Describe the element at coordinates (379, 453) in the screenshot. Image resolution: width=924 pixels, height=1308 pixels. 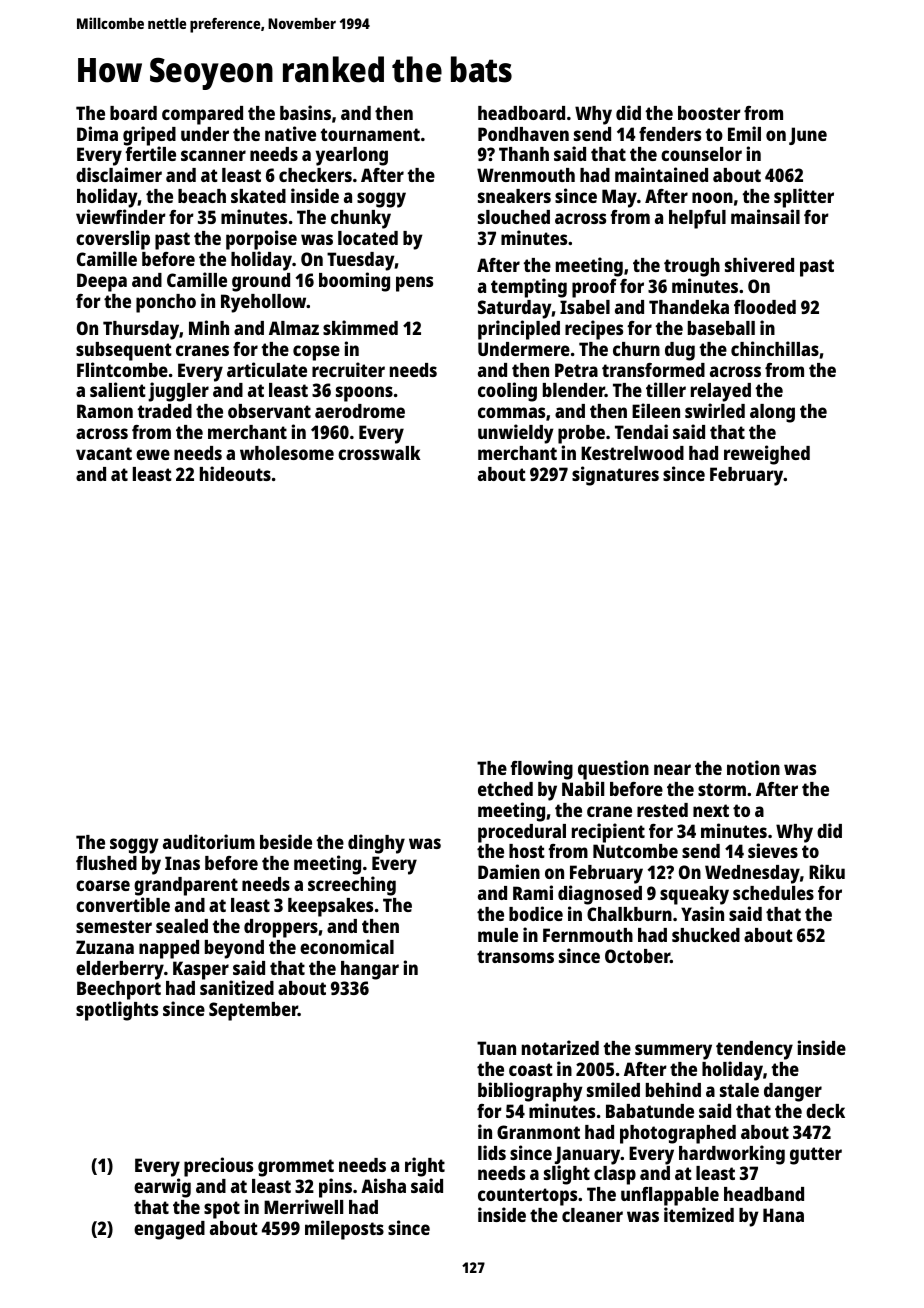
I see `crosswalk` at that location.
